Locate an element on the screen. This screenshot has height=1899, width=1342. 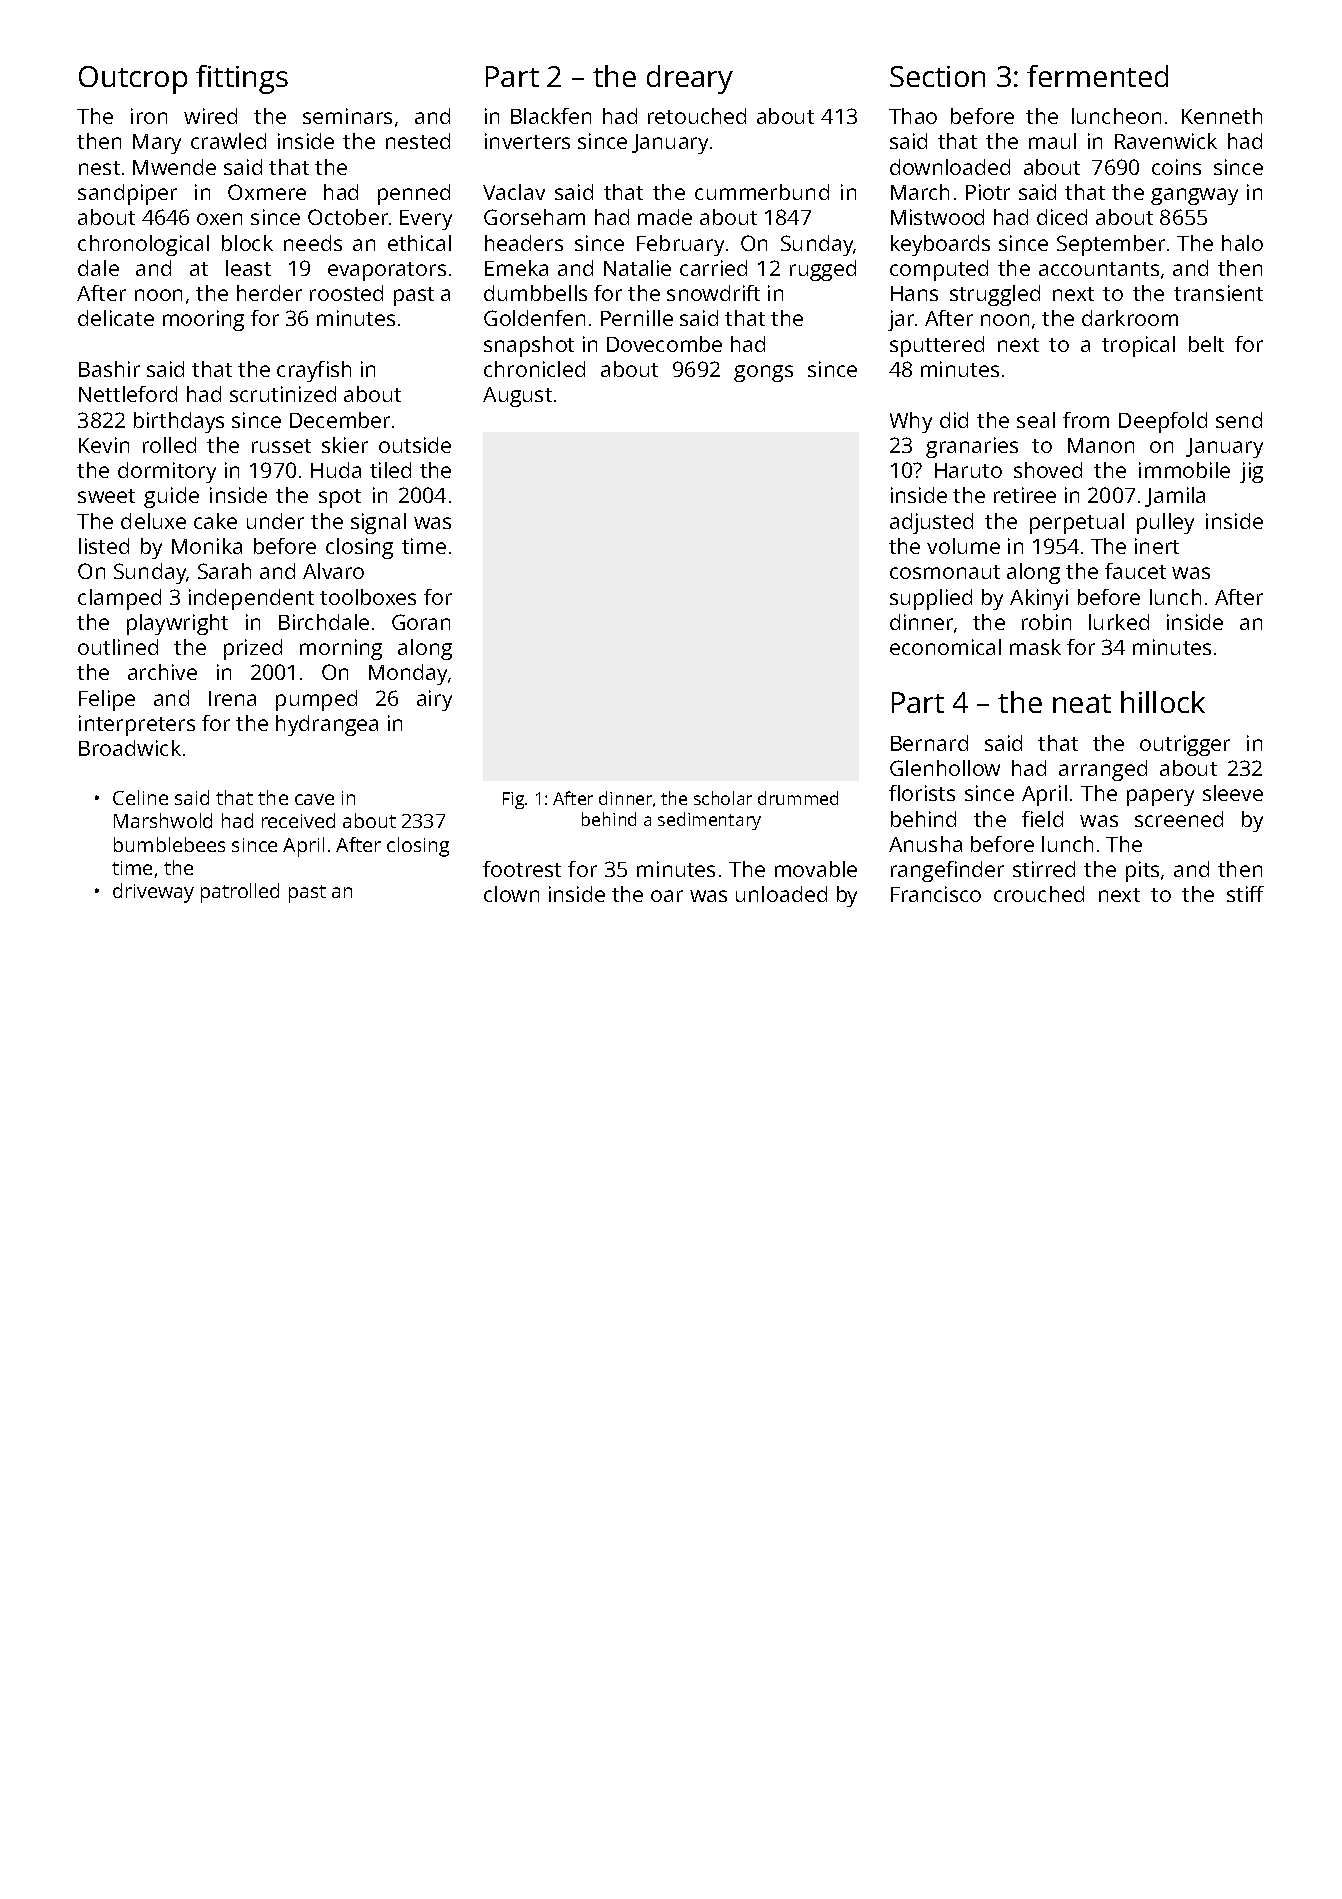
Bernard is located at coordinates (929, 743).
